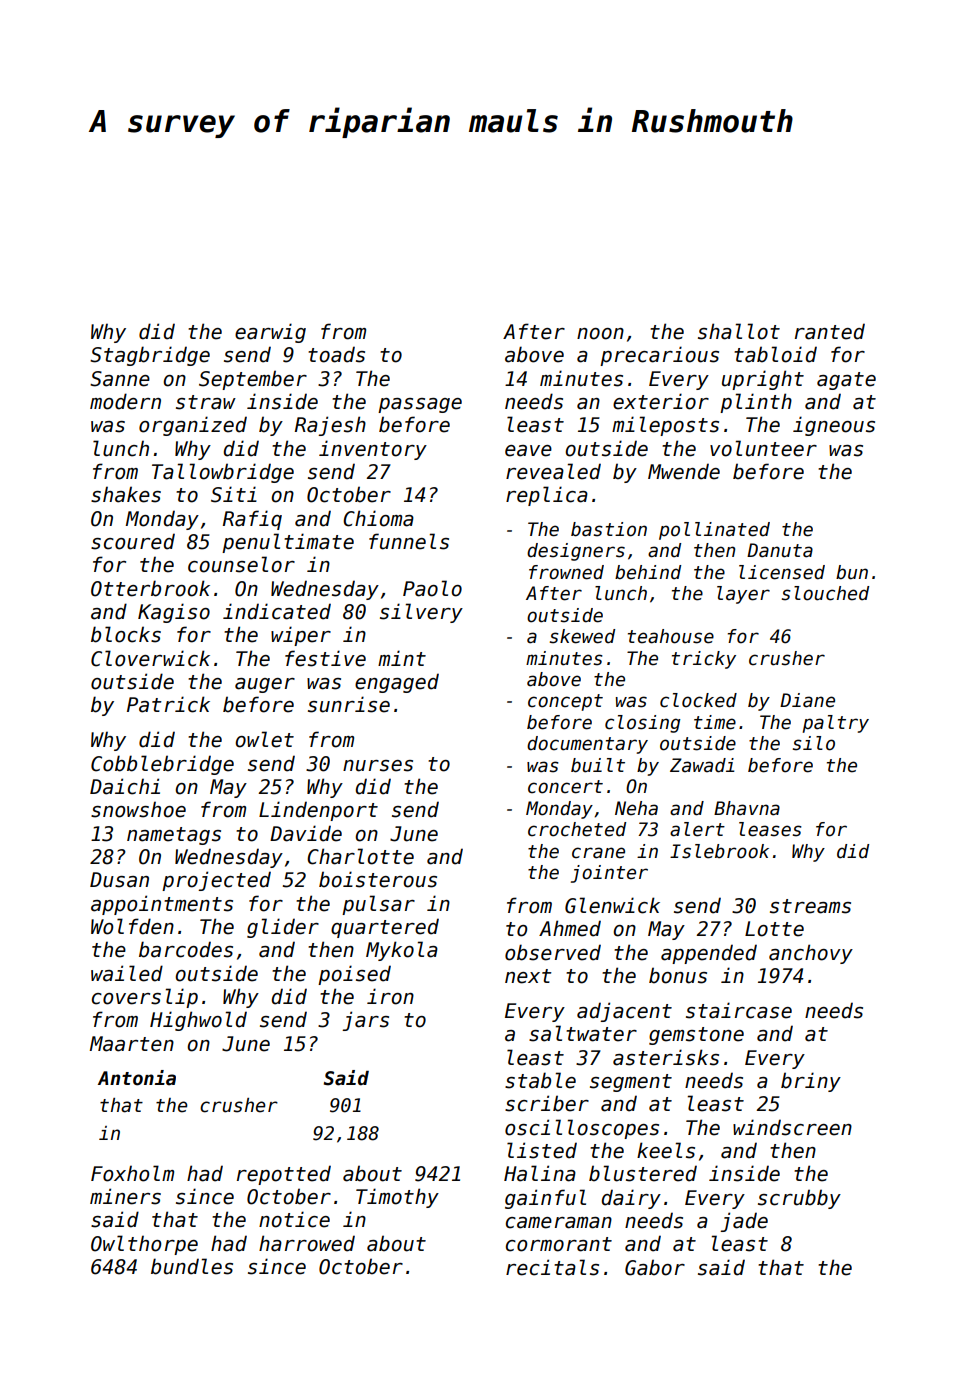 The image size is (971, 1379). I want to click on Timothy, so click(397, 1198).
